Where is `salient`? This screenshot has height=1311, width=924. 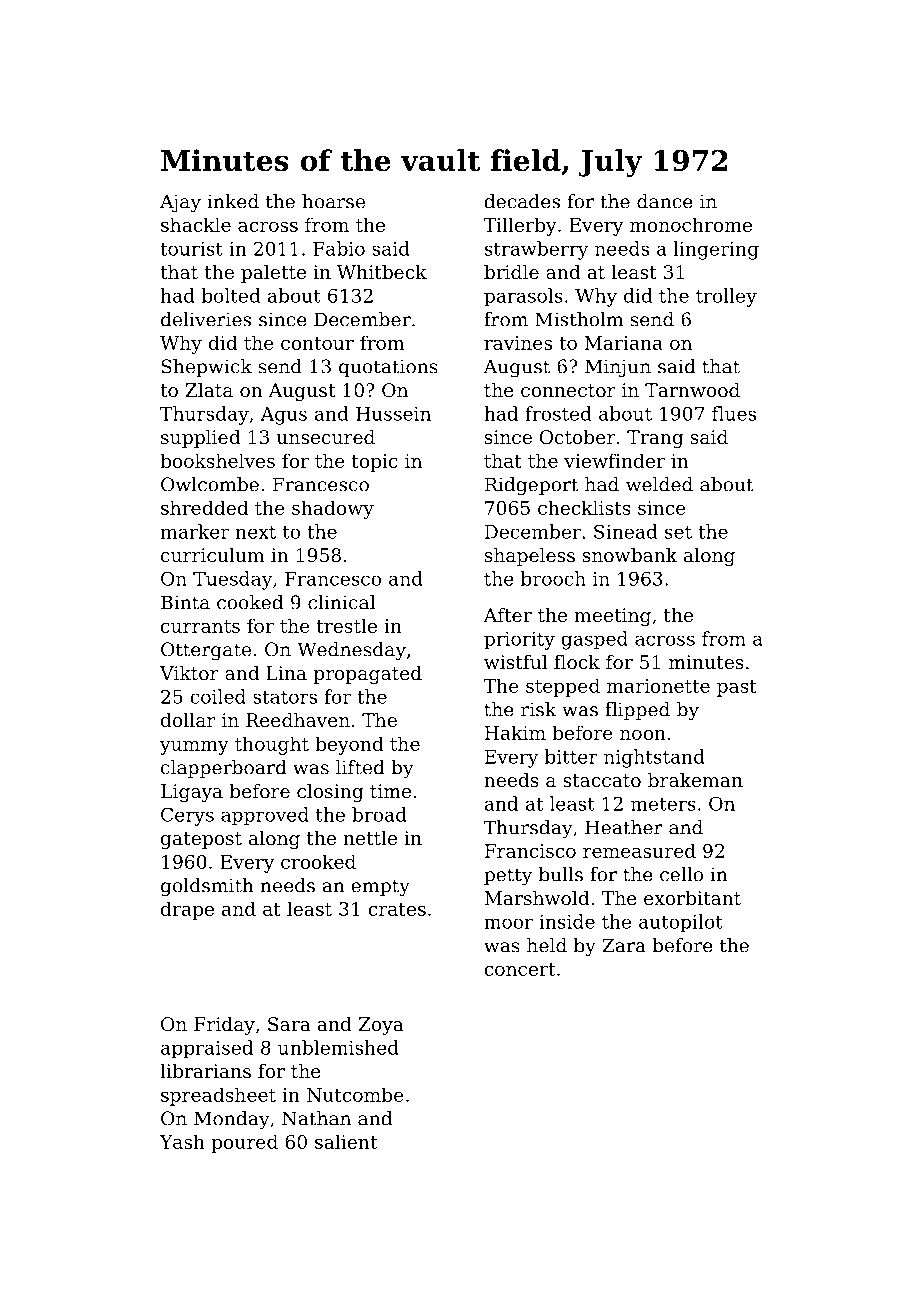
salient is located at coordinates (346, 1141).
